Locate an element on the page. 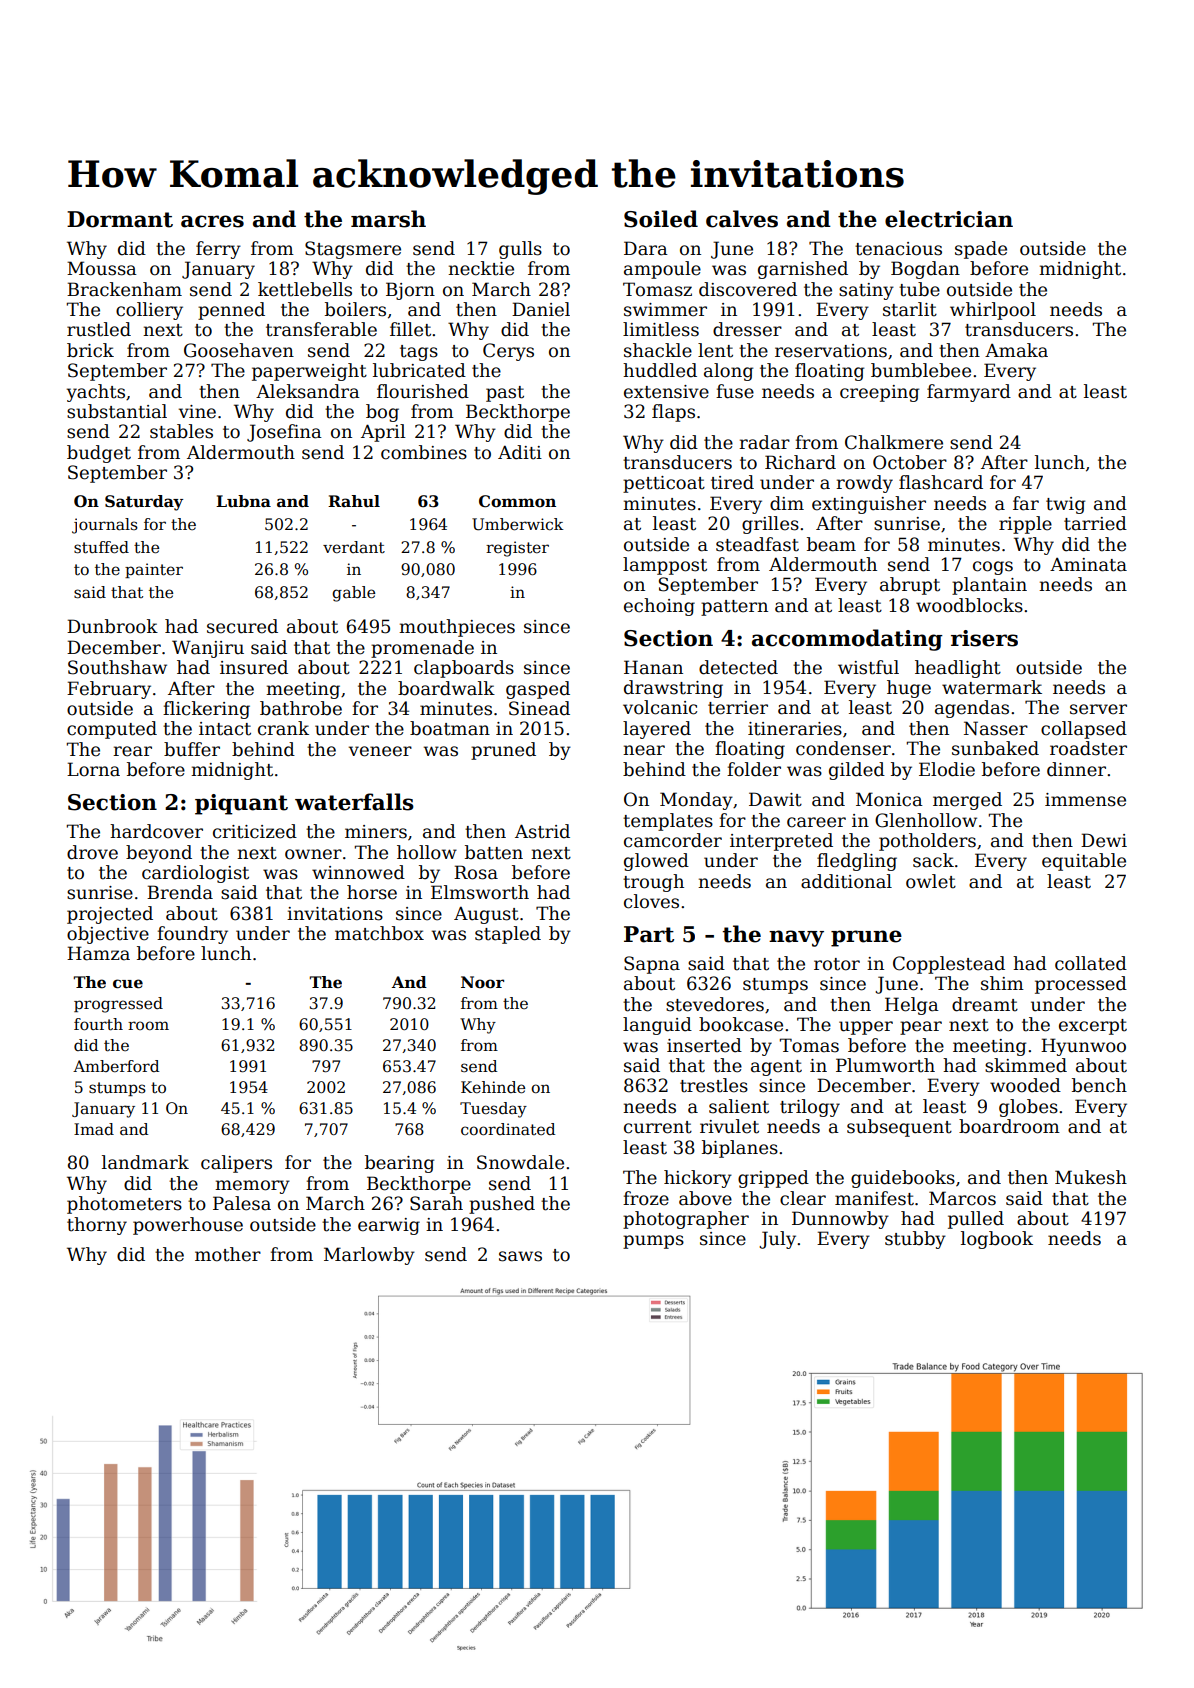  journals is located at coordinates (105, 526).
